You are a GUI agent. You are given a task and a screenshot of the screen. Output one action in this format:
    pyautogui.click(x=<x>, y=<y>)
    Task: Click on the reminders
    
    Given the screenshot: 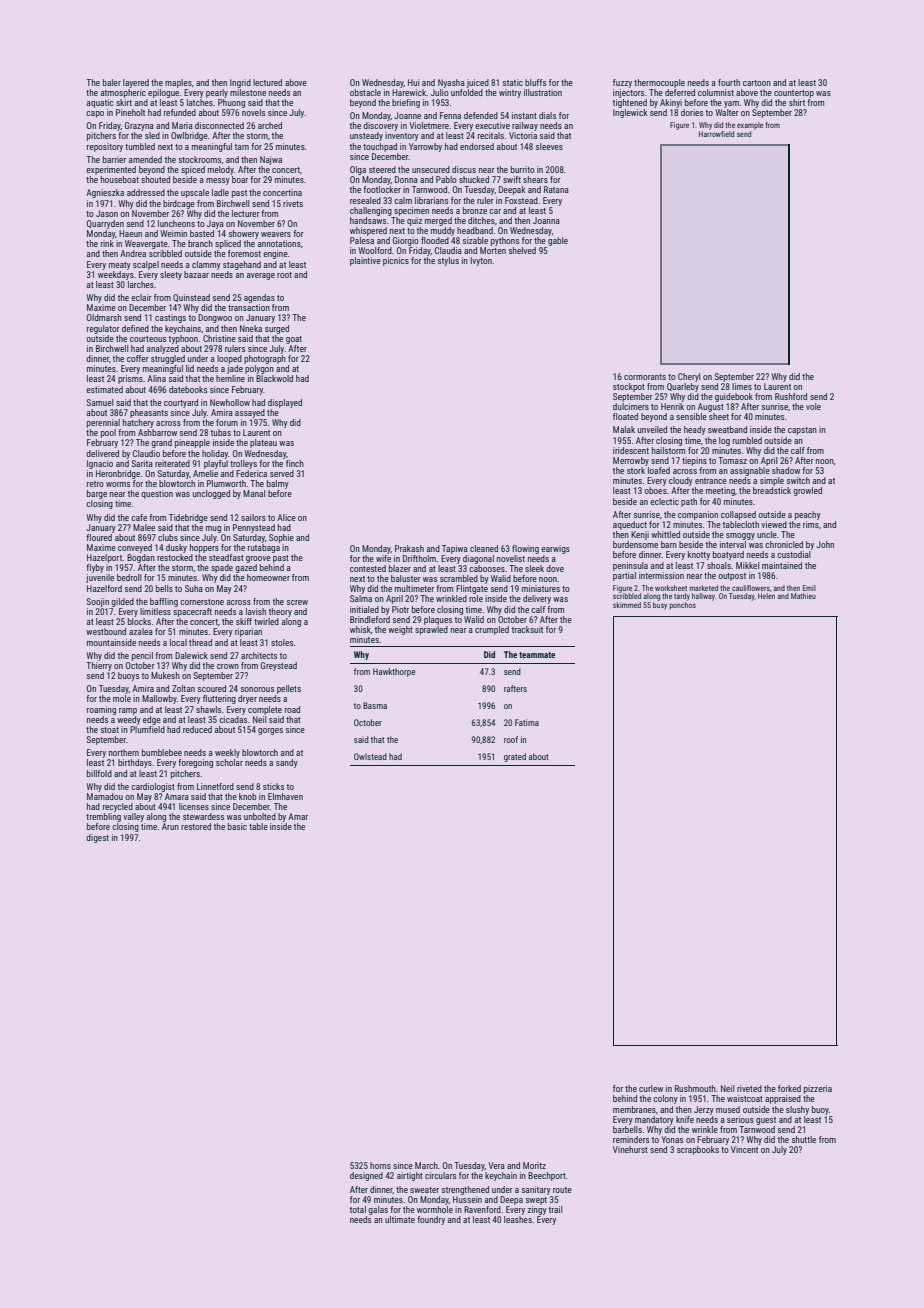 What is the action you would take?
    pyautogui.click(x=631, y=1139)
